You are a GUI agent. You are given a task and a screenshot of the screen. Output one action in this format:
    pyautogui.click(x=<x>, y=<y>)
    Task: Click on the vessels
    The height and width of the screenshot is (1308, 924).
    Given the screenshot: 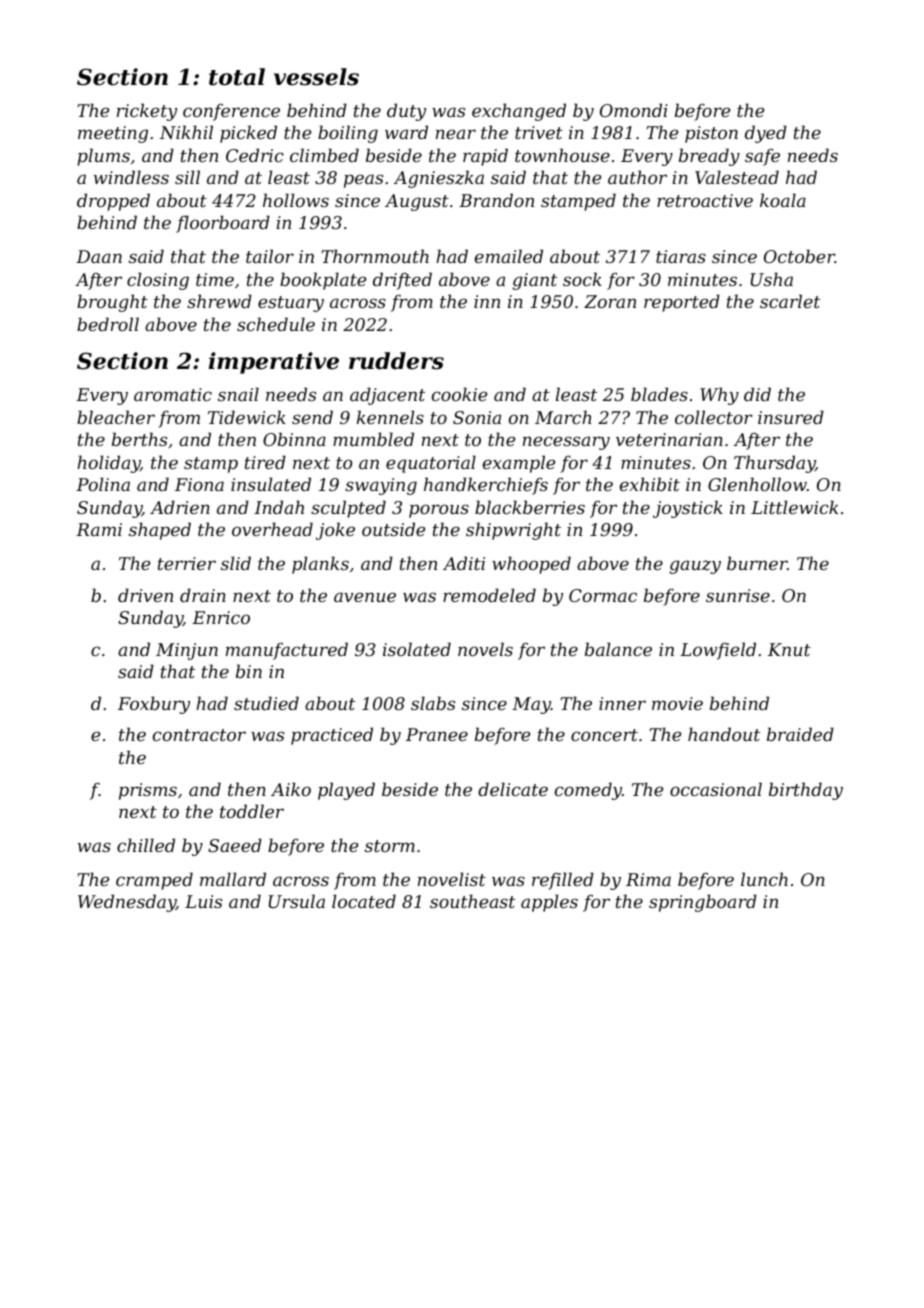 What is the action you would take?
    pyautogui.click(x=316, y=77)
